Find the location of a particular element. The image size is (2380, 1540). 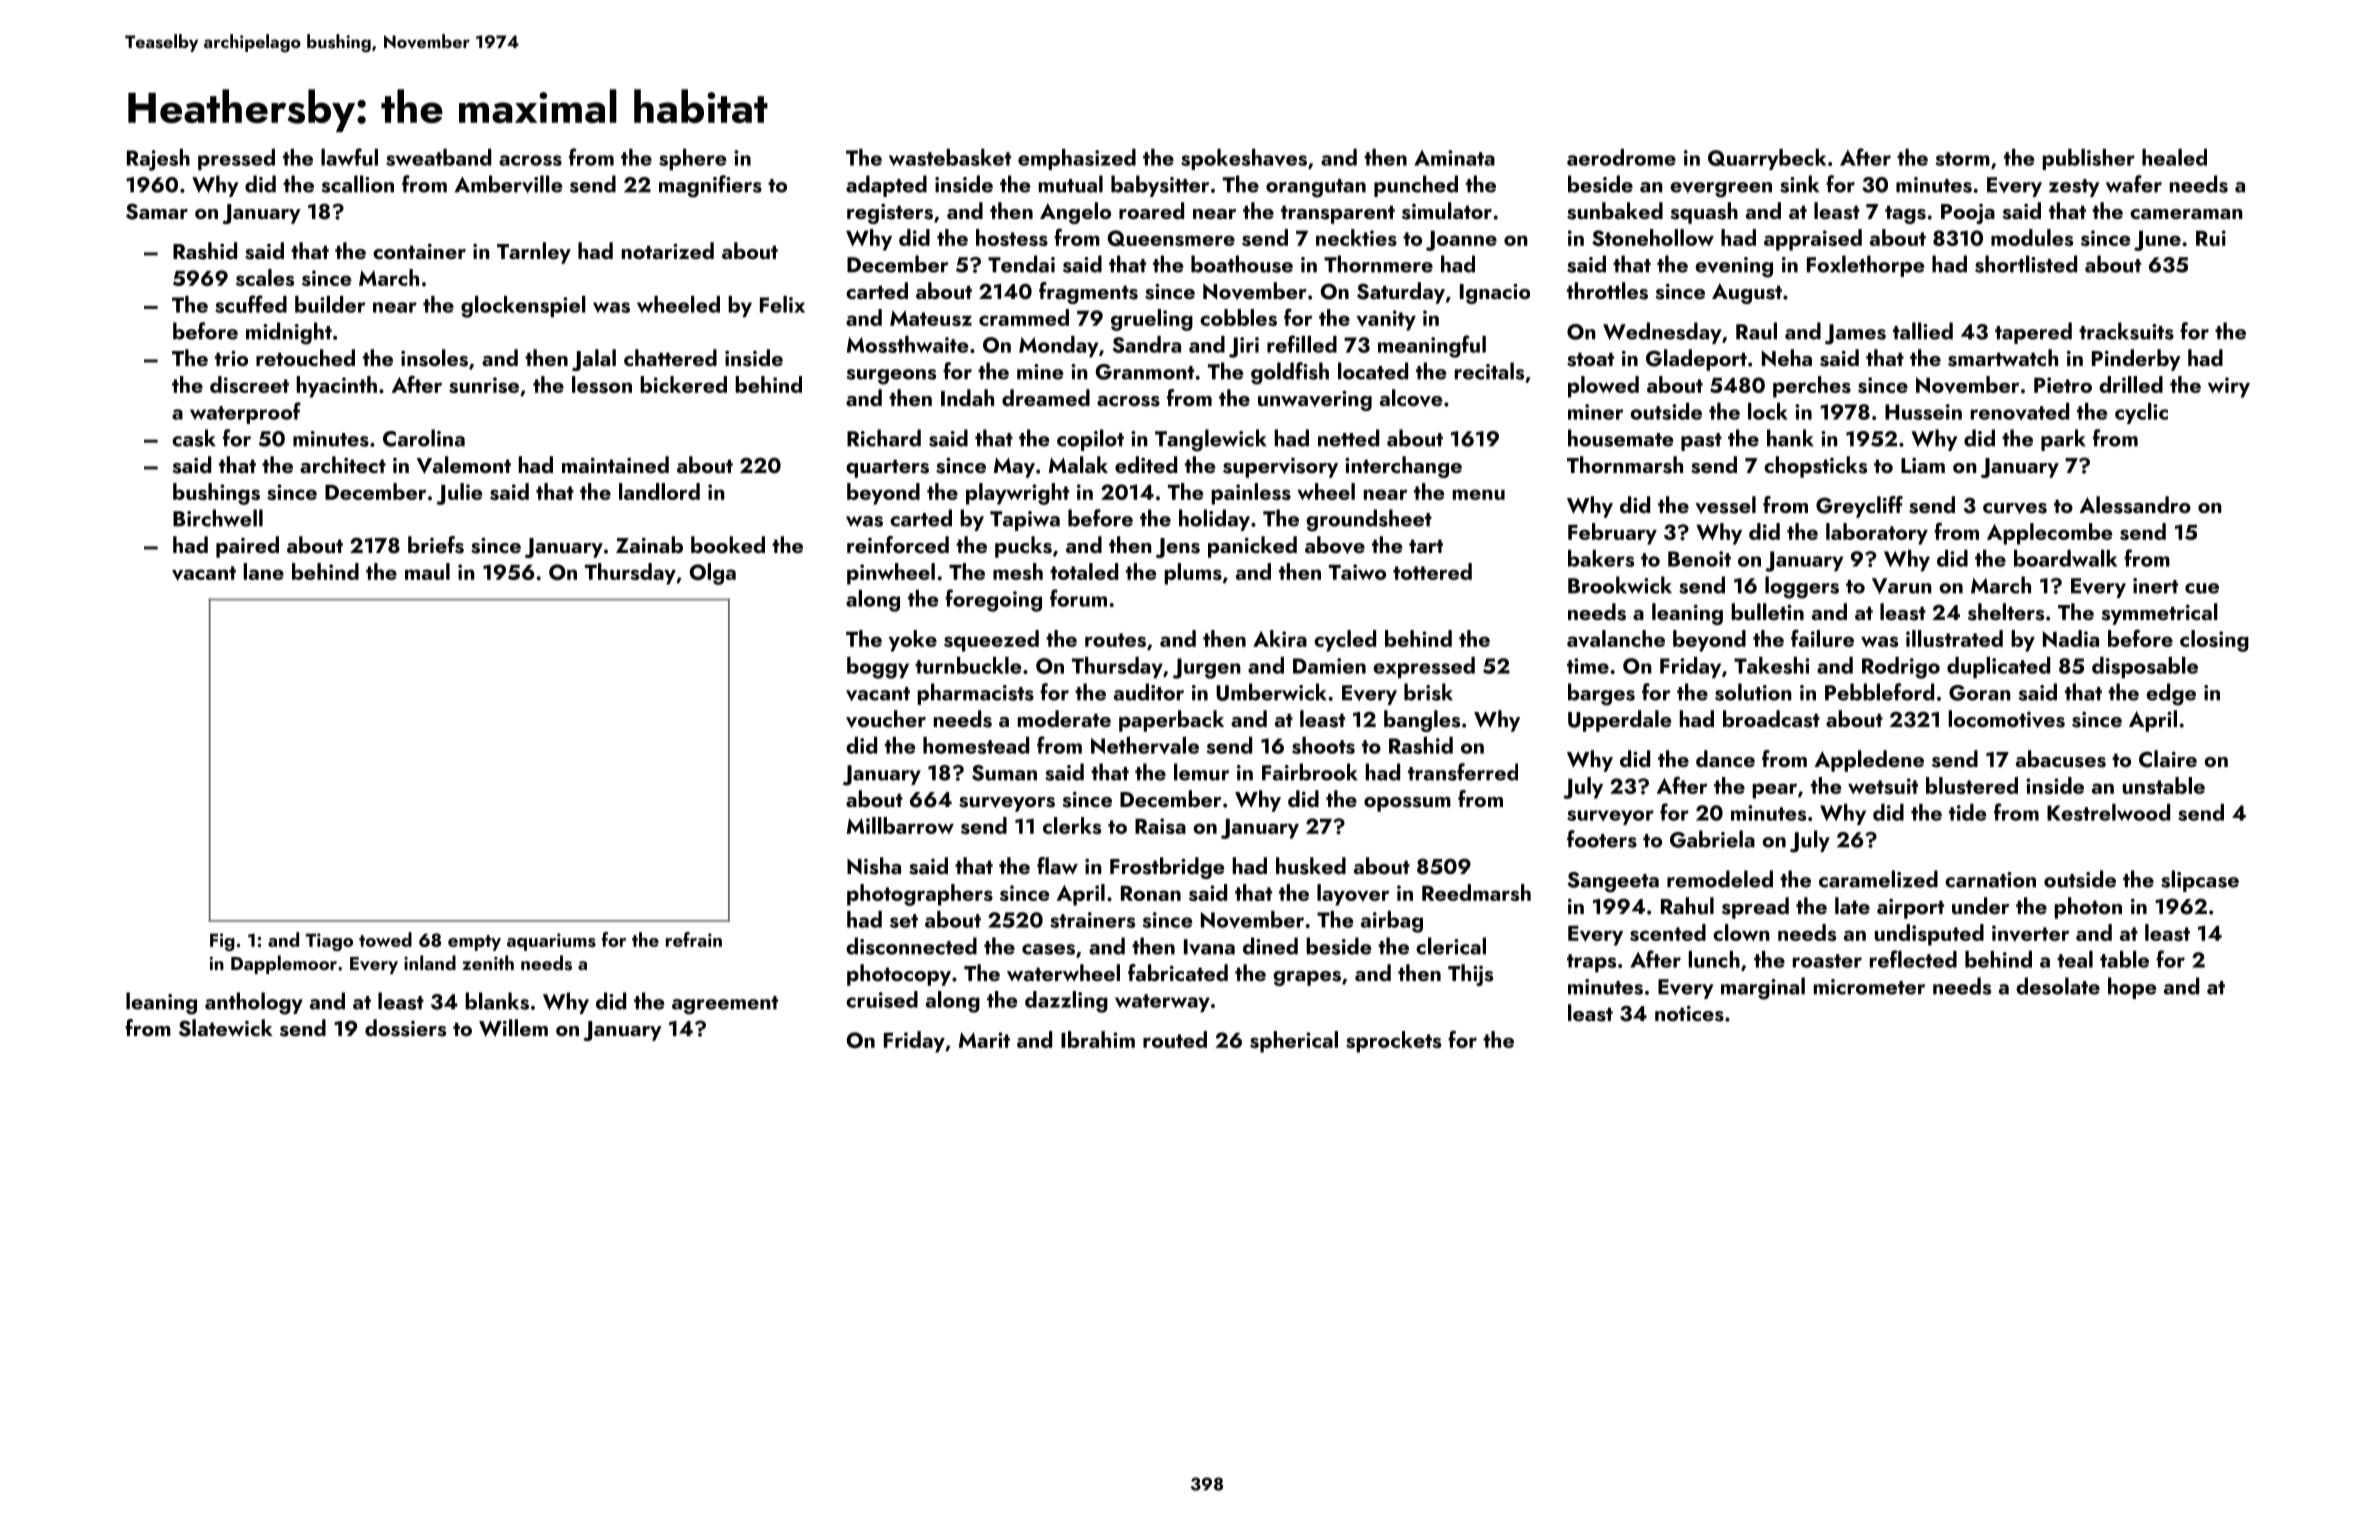

Rodrigo is located at coordinates (1901, 668).
